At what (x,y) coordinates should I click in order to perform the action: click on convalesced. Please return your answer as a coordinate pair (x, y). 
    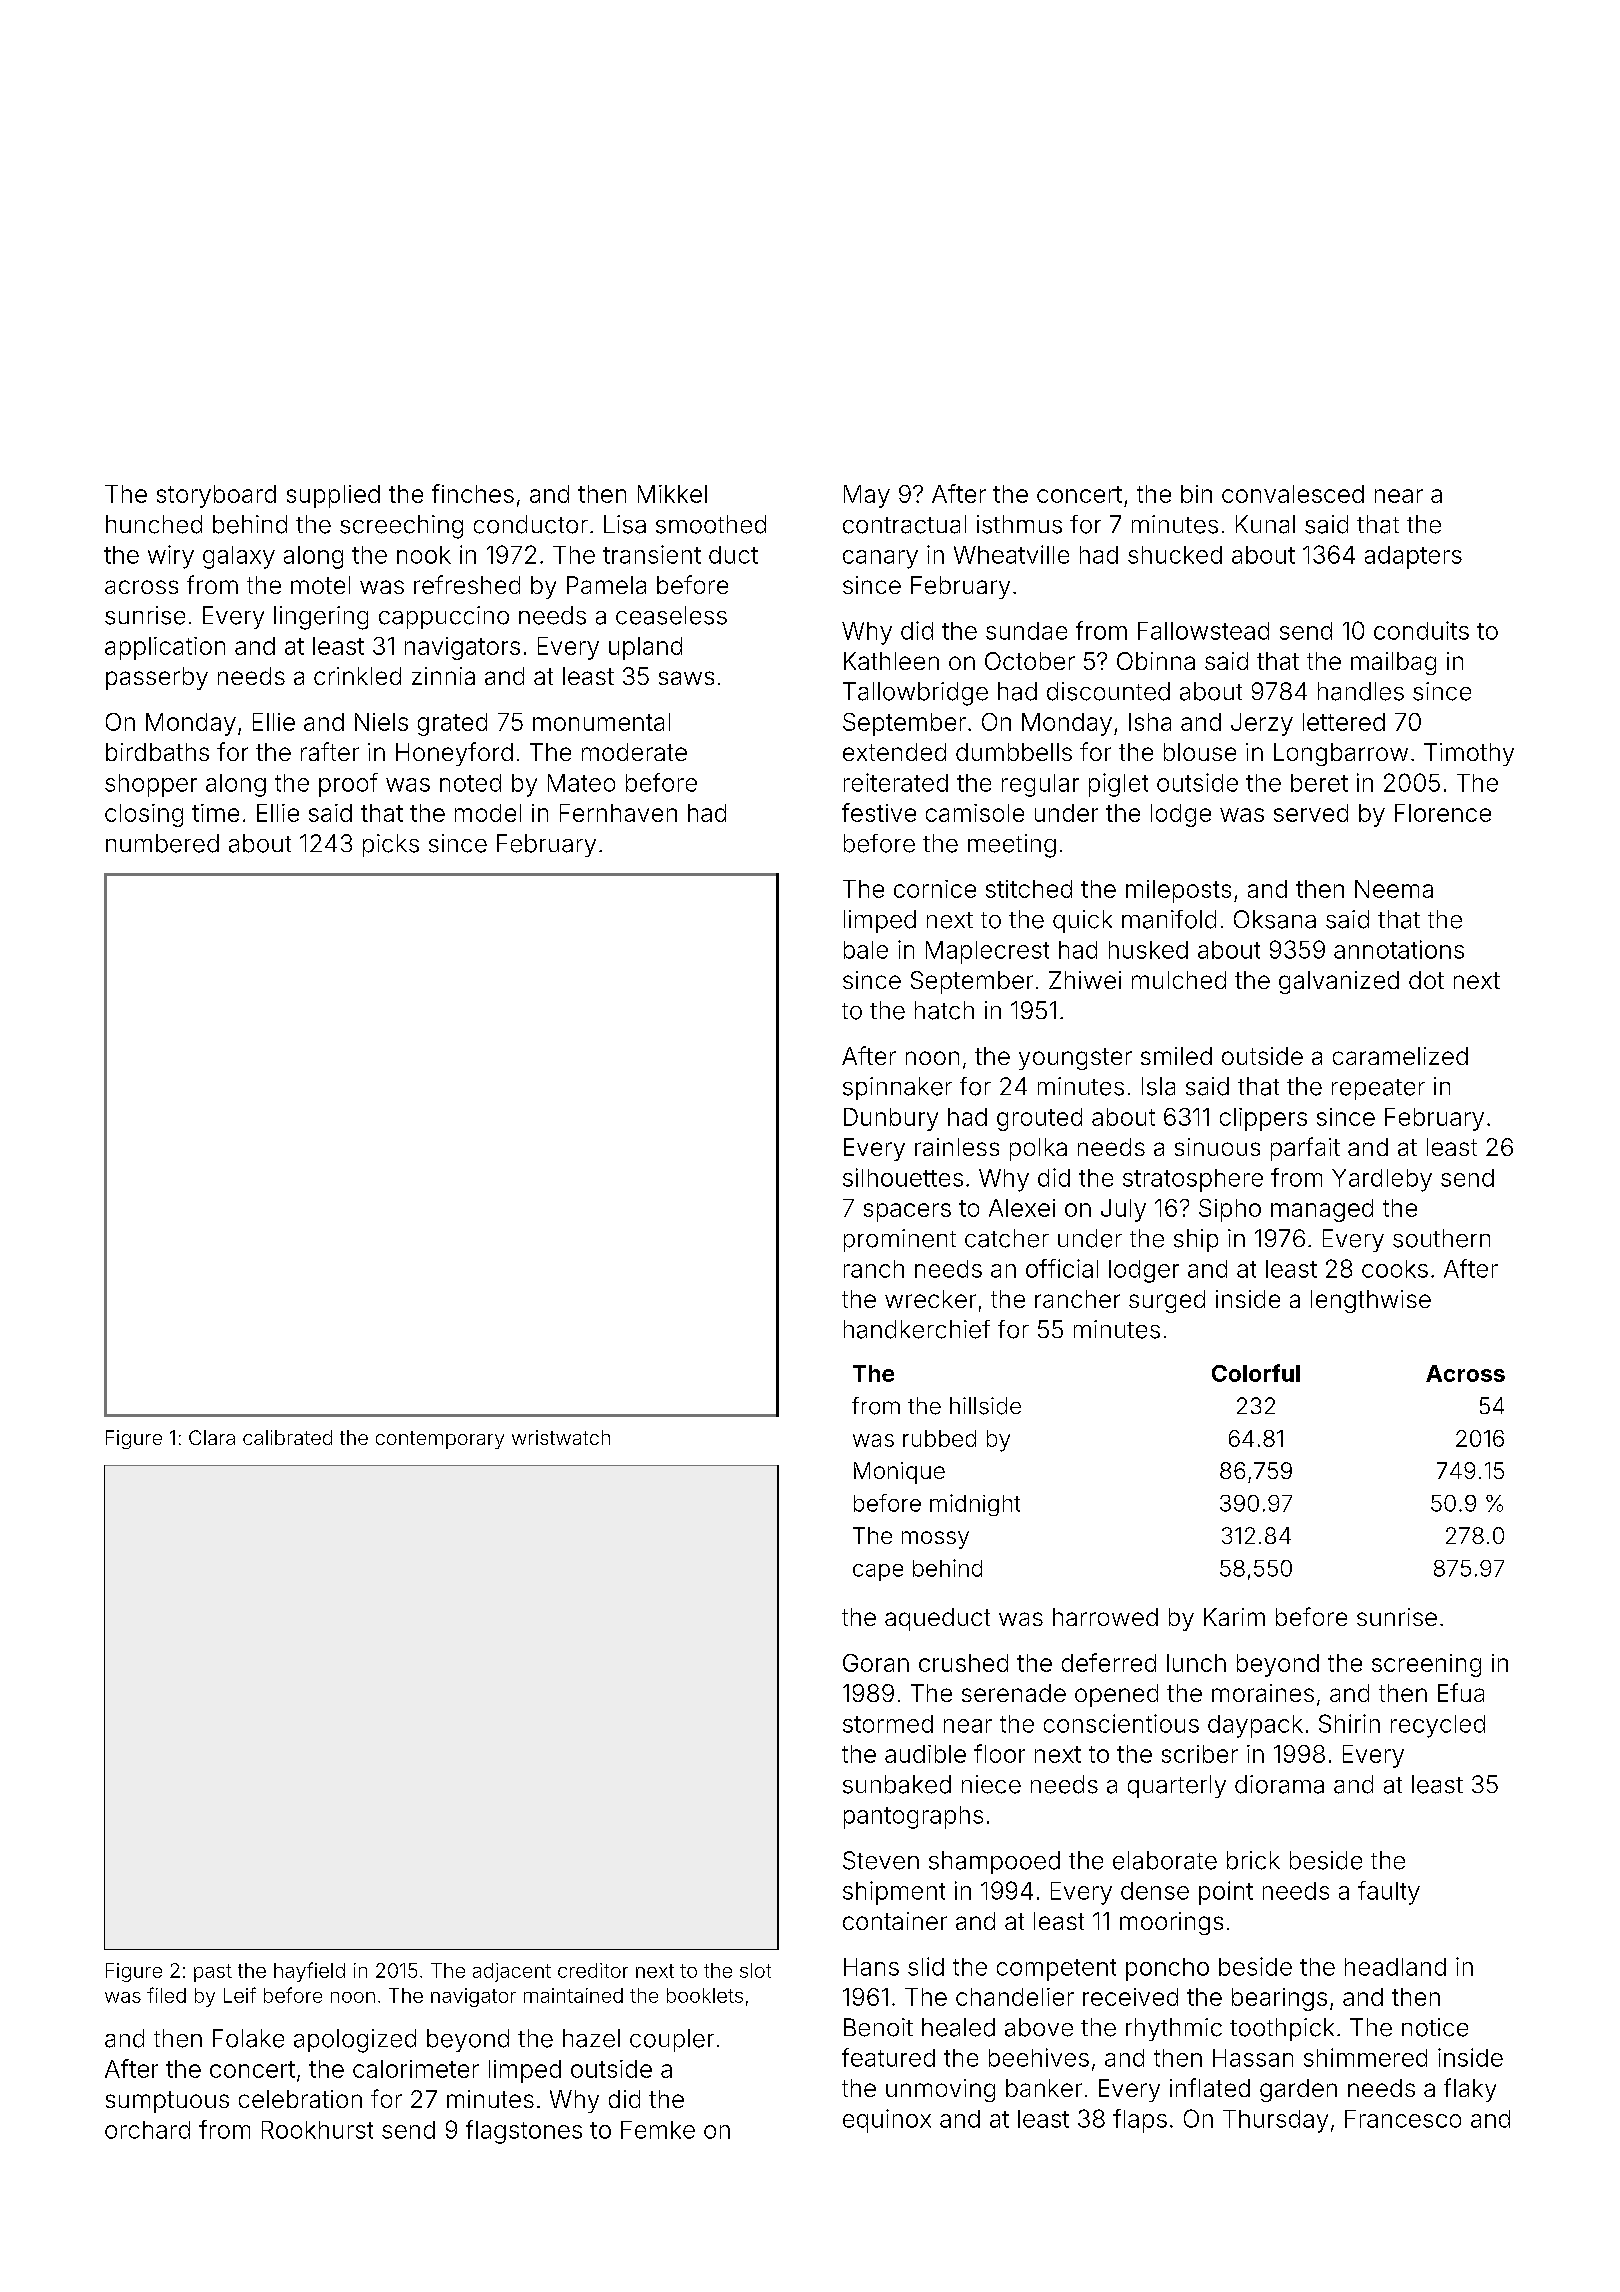
    Looking at the image, I should click on (1293, 494).
